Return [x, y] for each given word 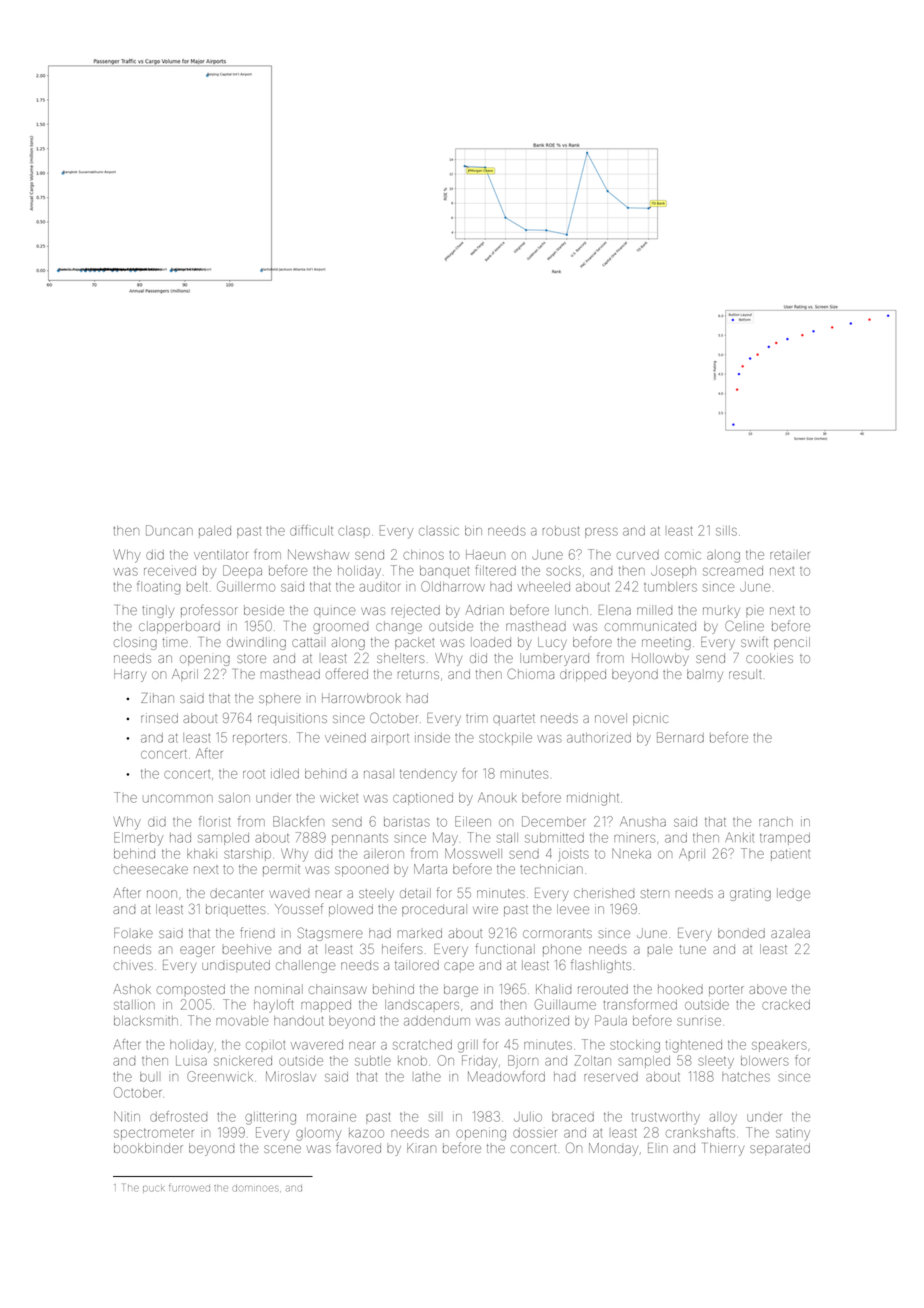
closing [135, 643]
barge [461, 990]
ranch [776, 822]
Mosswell [473, 853]
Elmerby [138, 839]
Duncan [169, 530]
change [399, 627]
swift [754, 641]
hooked [680, 989]
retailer [790, 555]
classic [439, 532]
